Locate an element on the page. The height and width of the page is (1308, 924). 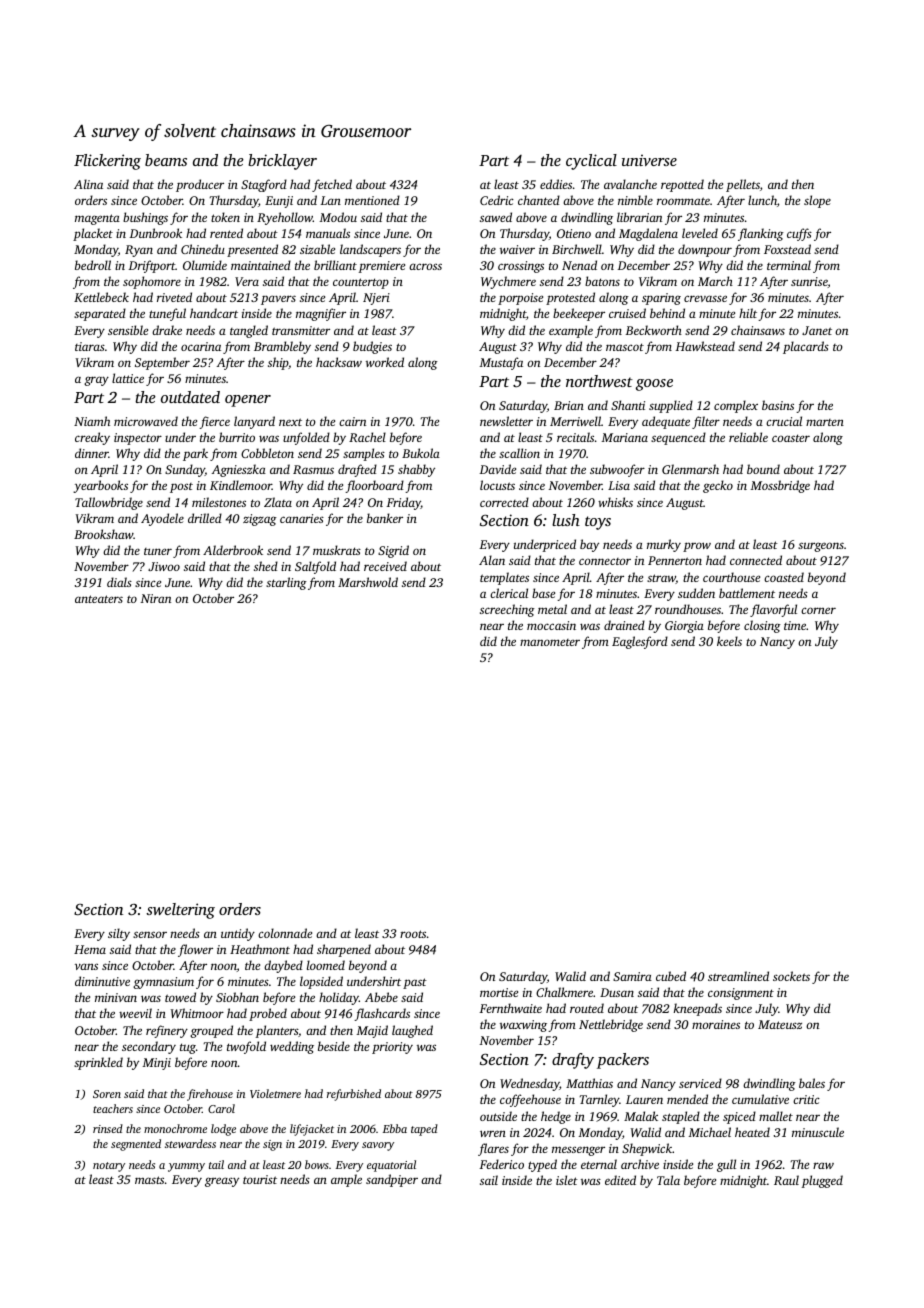
closing is located at coordinates (762, 626).
